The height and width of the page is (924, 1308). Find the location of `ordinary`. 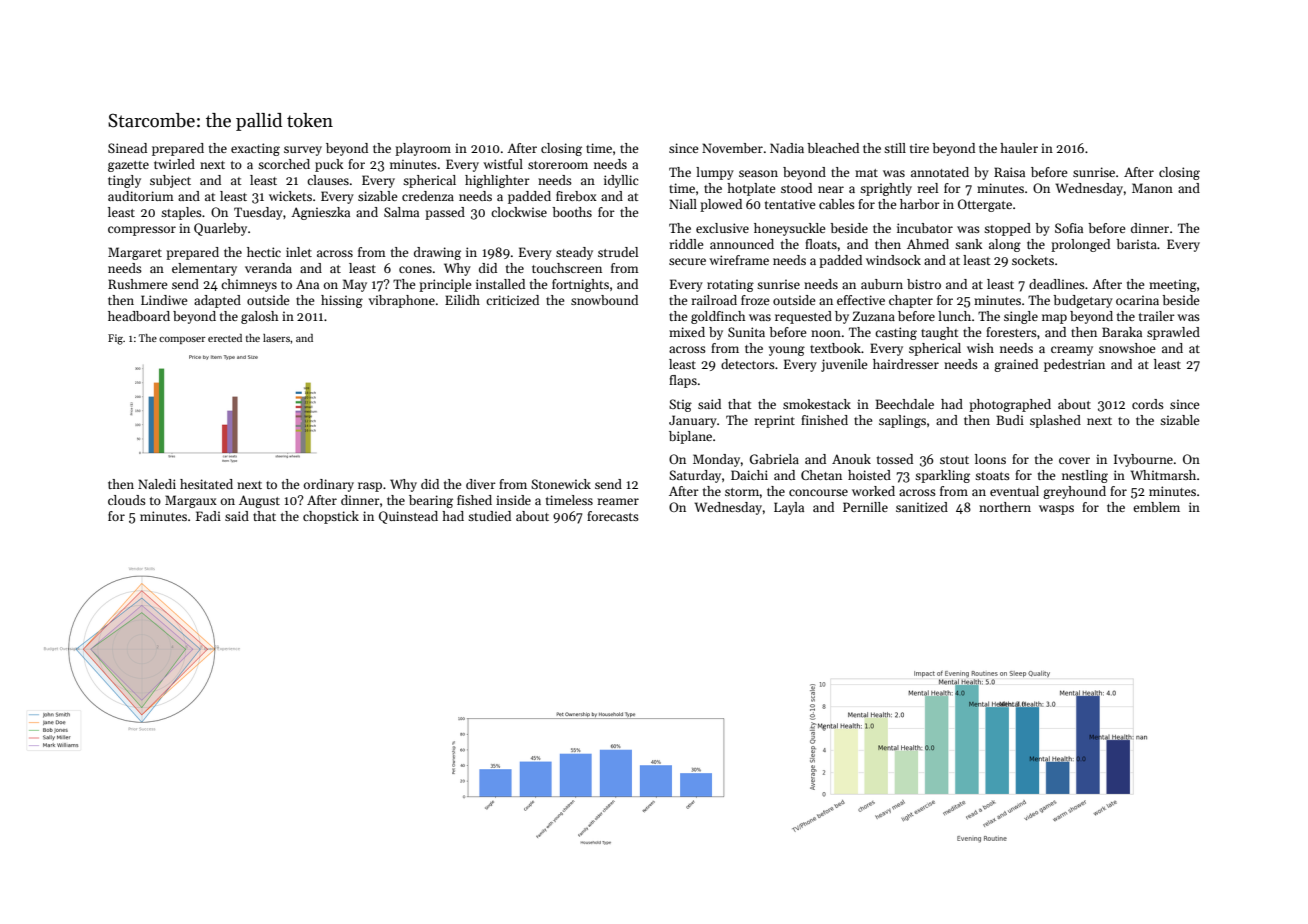

ordinary is located at coordinates (329, 485).
